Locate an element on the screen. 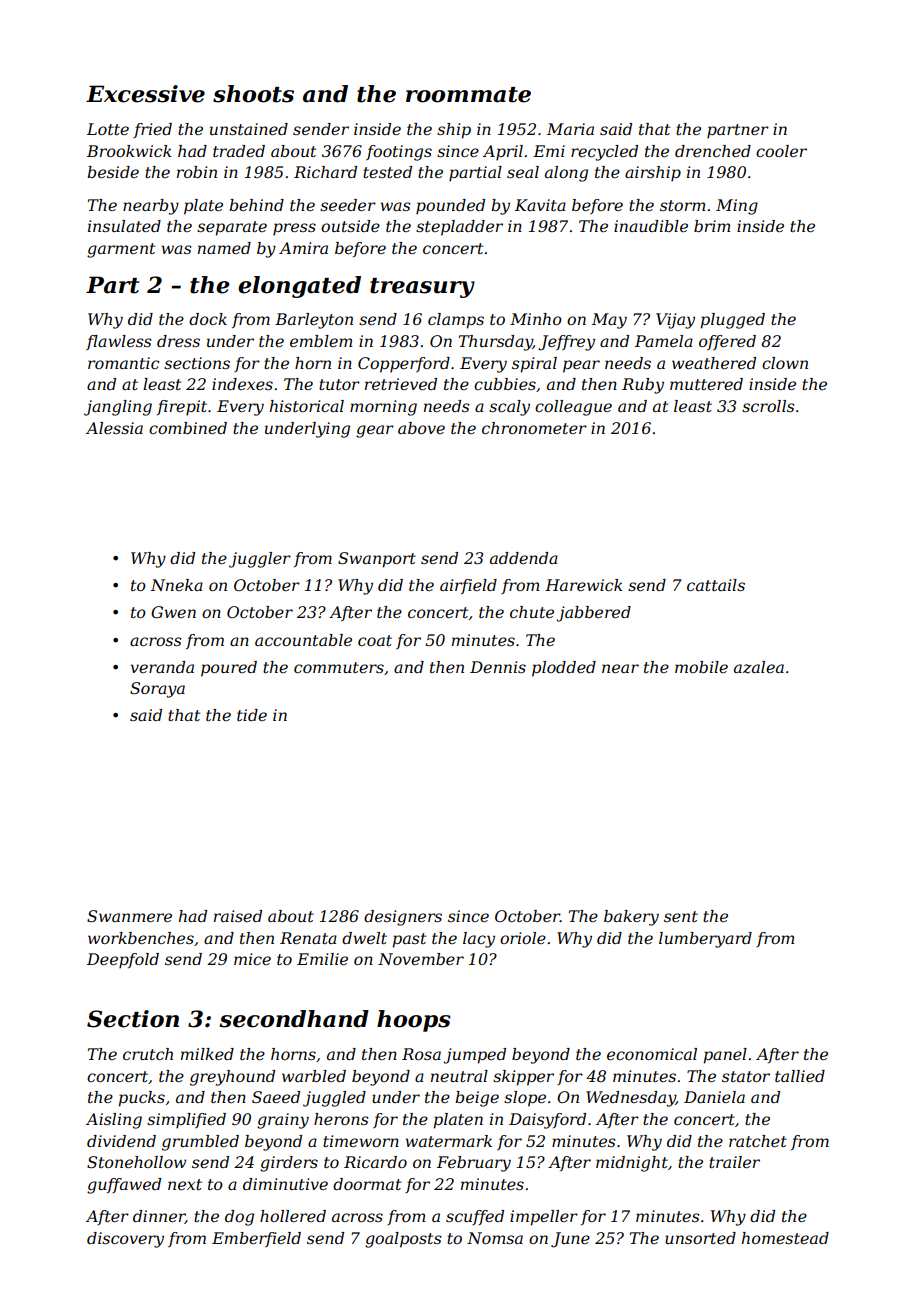  goalposts is located at coordinates (403, 1240).
